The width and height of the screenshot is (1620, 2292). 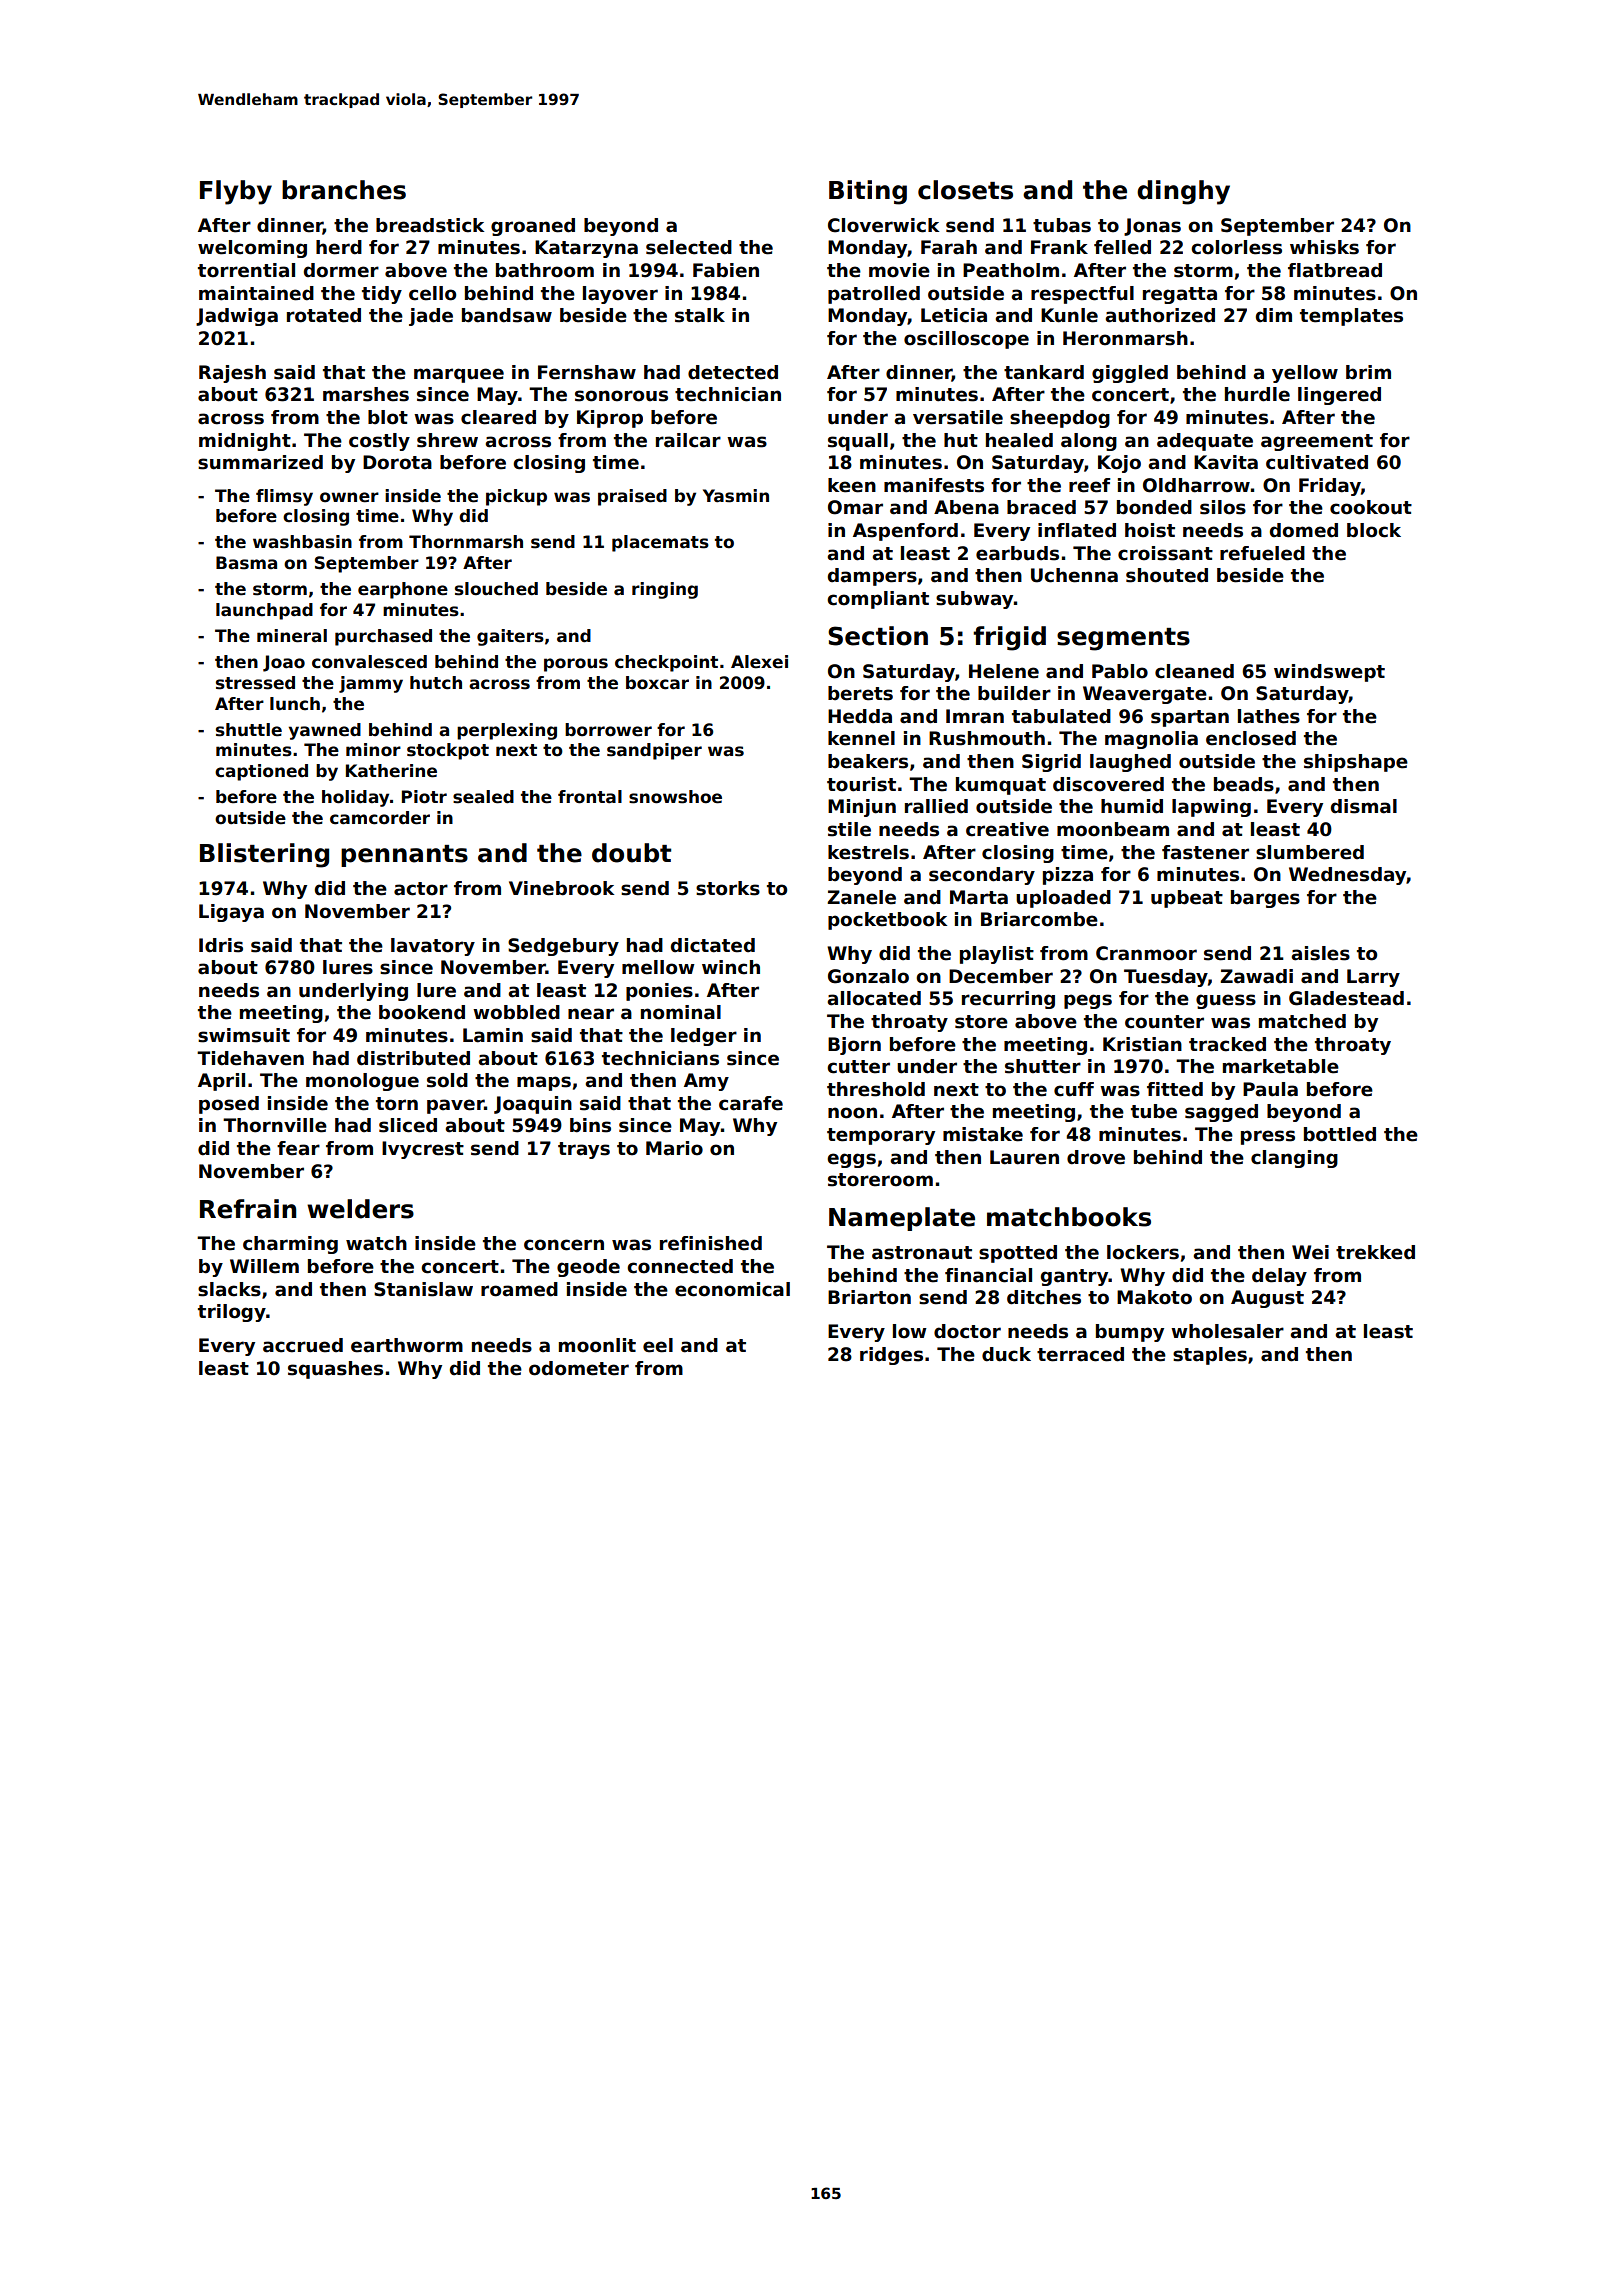 I want to click on herd, so click(x=339, y=247).
